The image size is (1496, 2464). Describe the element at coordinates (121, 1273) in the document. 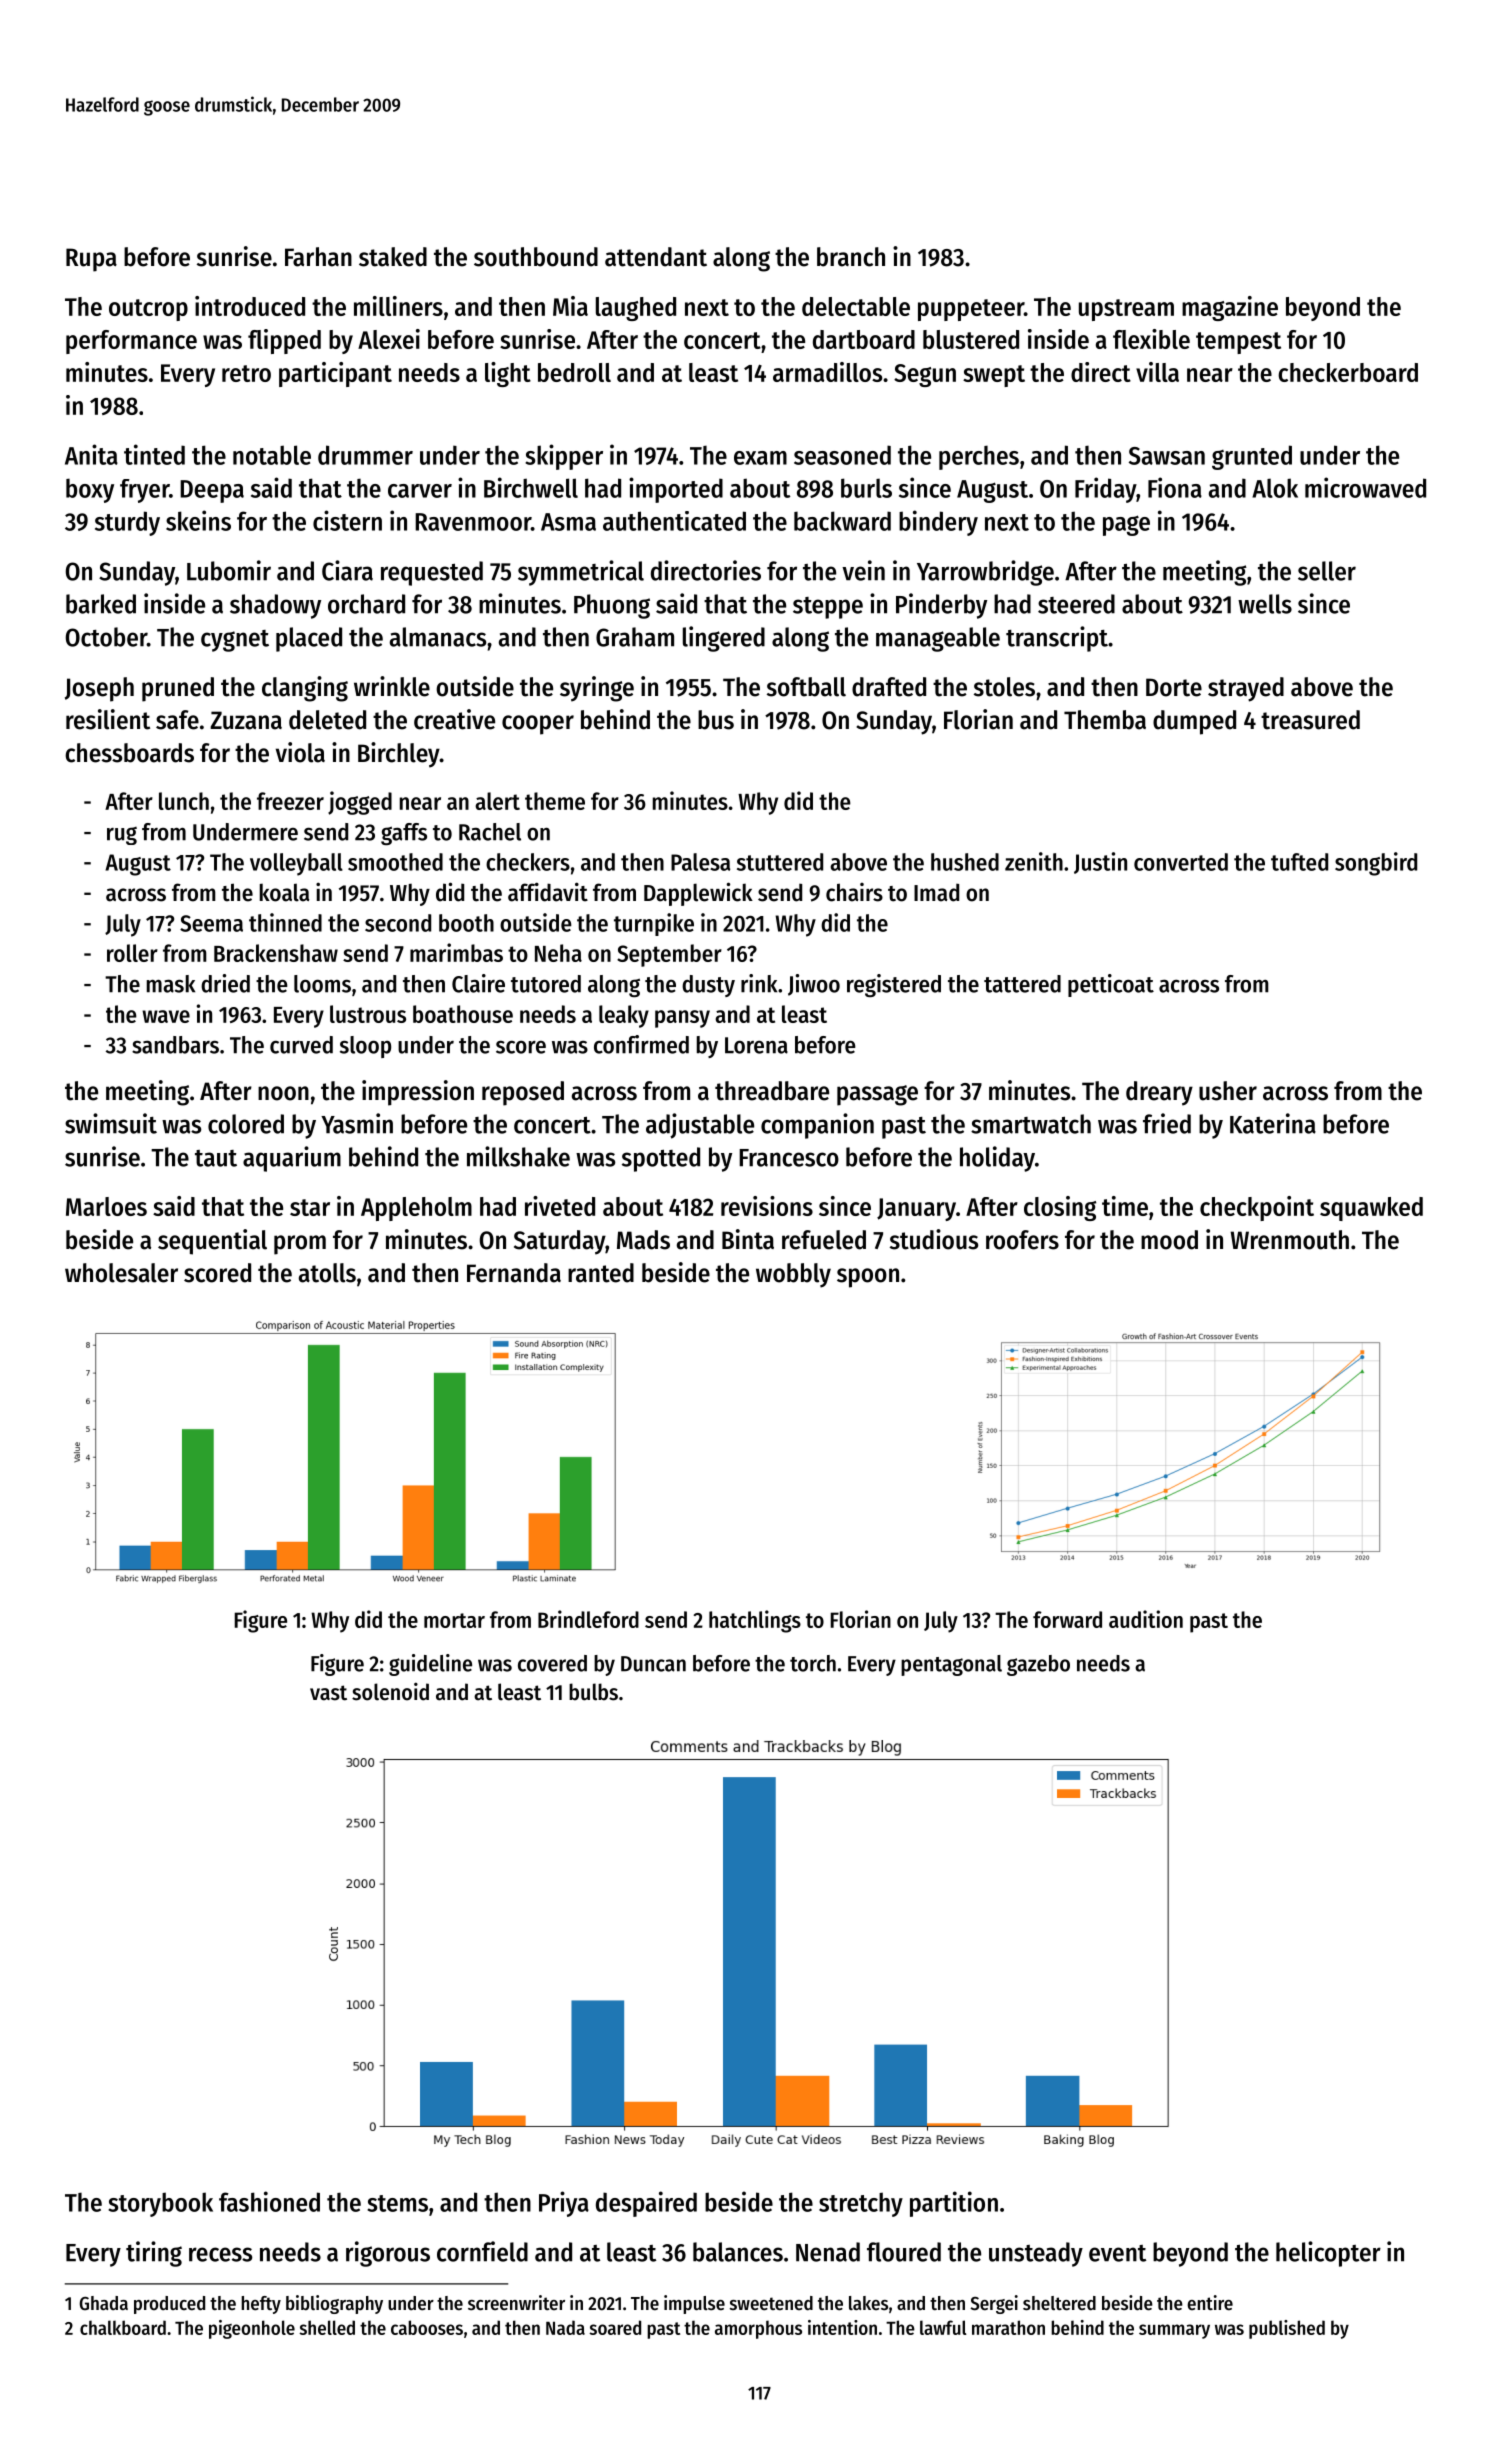

I see `wholesaler` at that location.
